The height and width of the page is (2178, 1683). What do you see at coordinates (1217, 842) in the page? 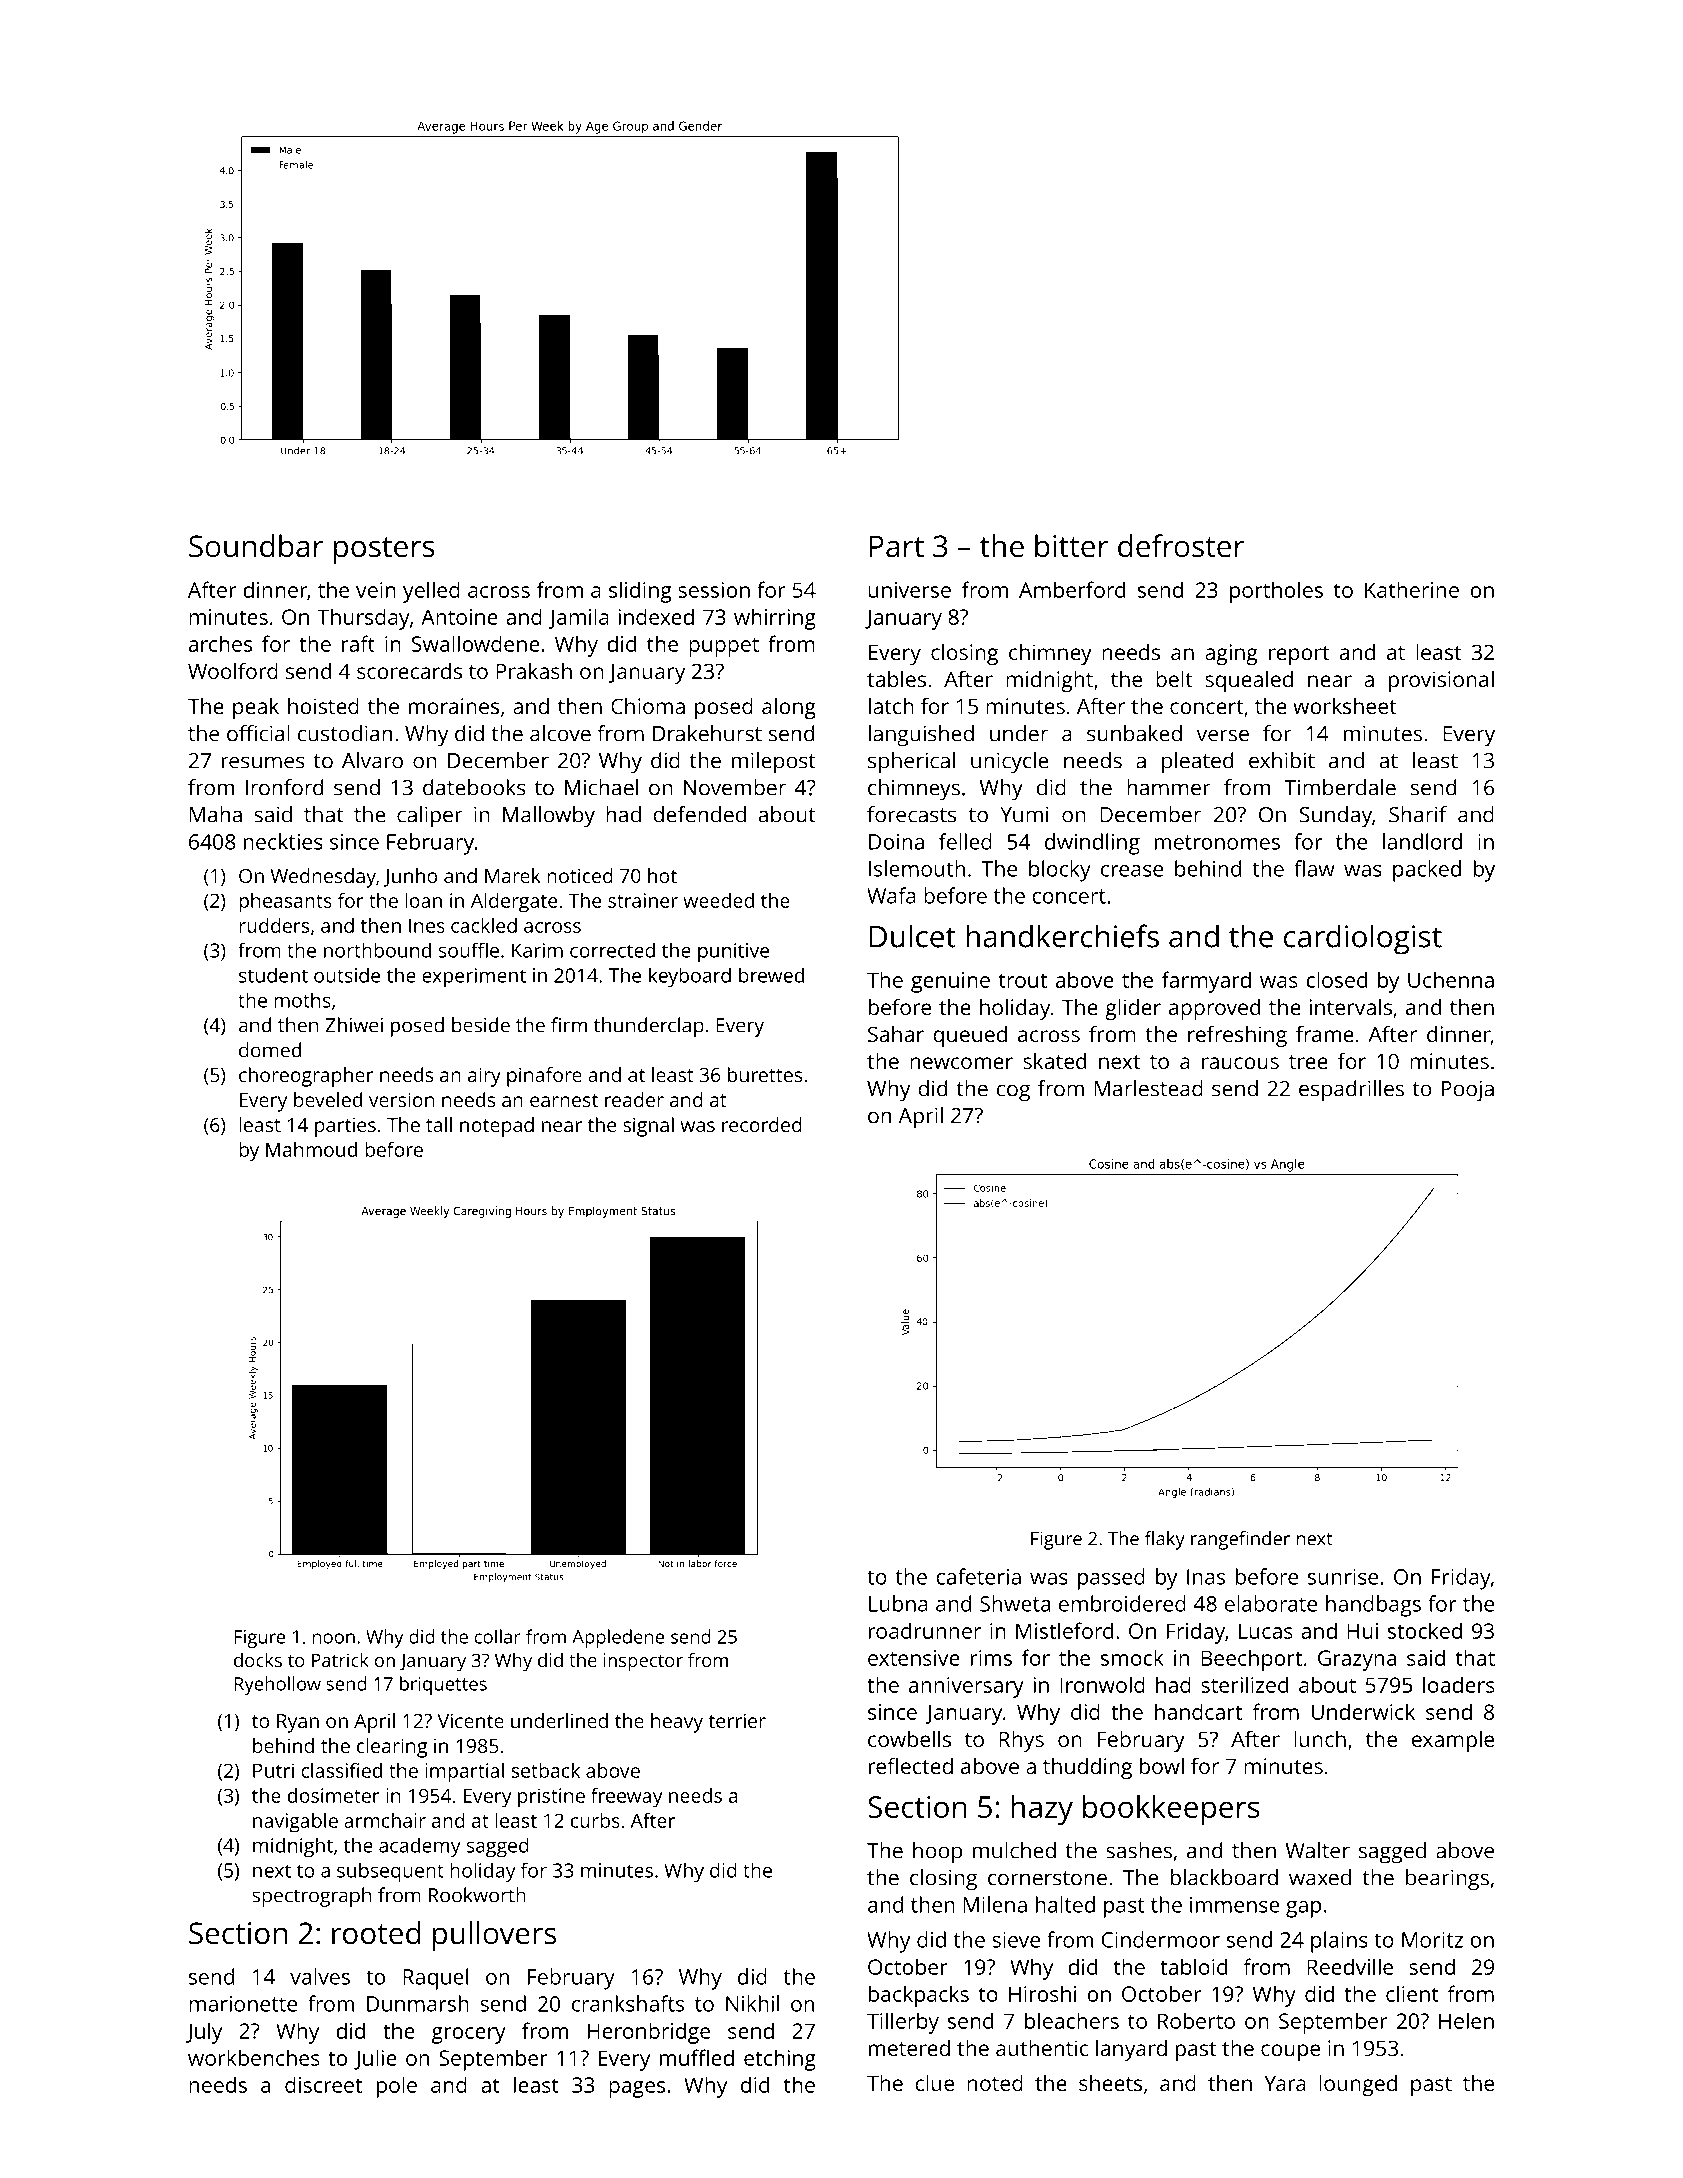
I see `metronomes` at bounding box center [1217, 842].
